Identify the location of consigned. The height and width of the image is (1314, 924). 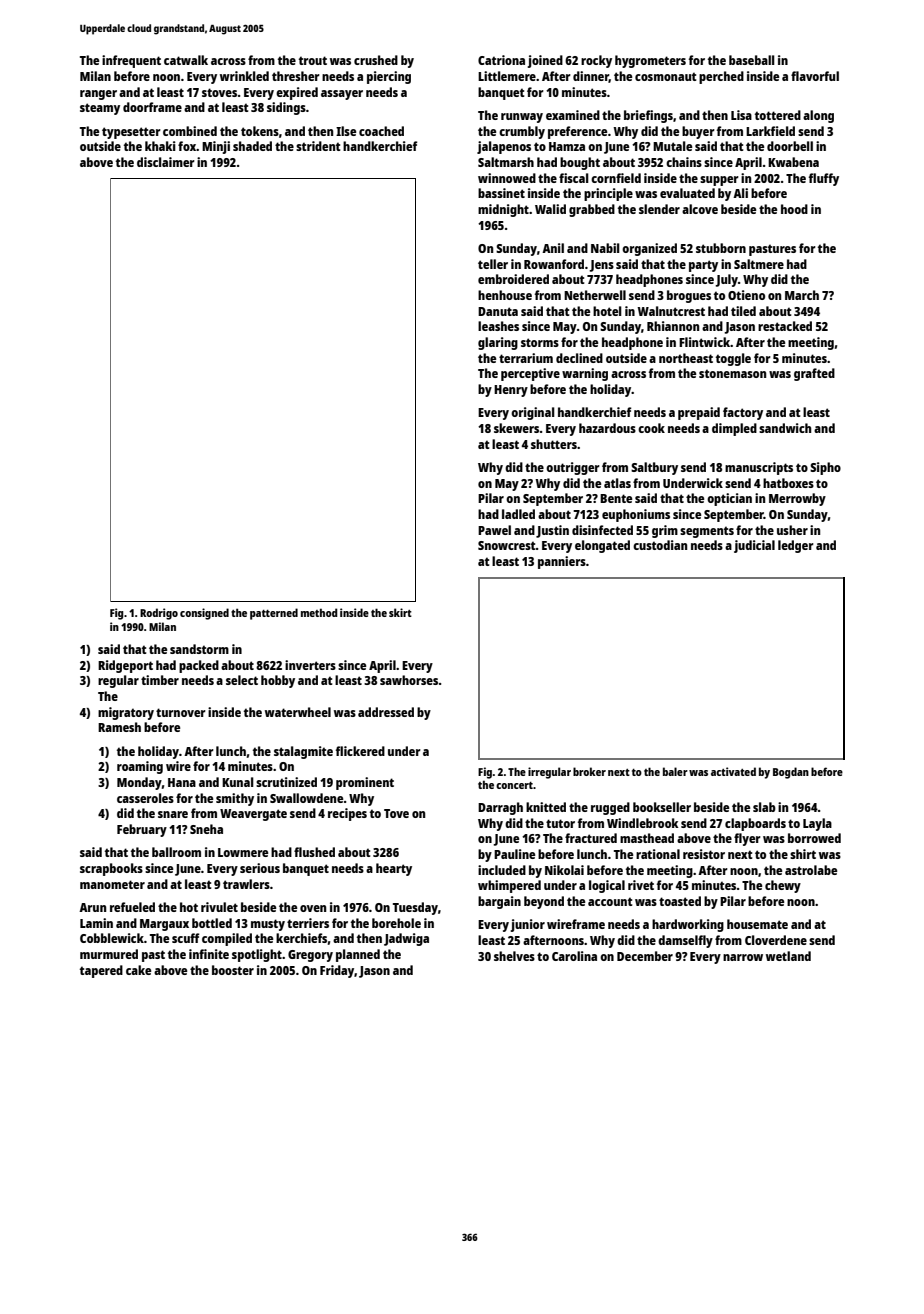
(204, 614).
